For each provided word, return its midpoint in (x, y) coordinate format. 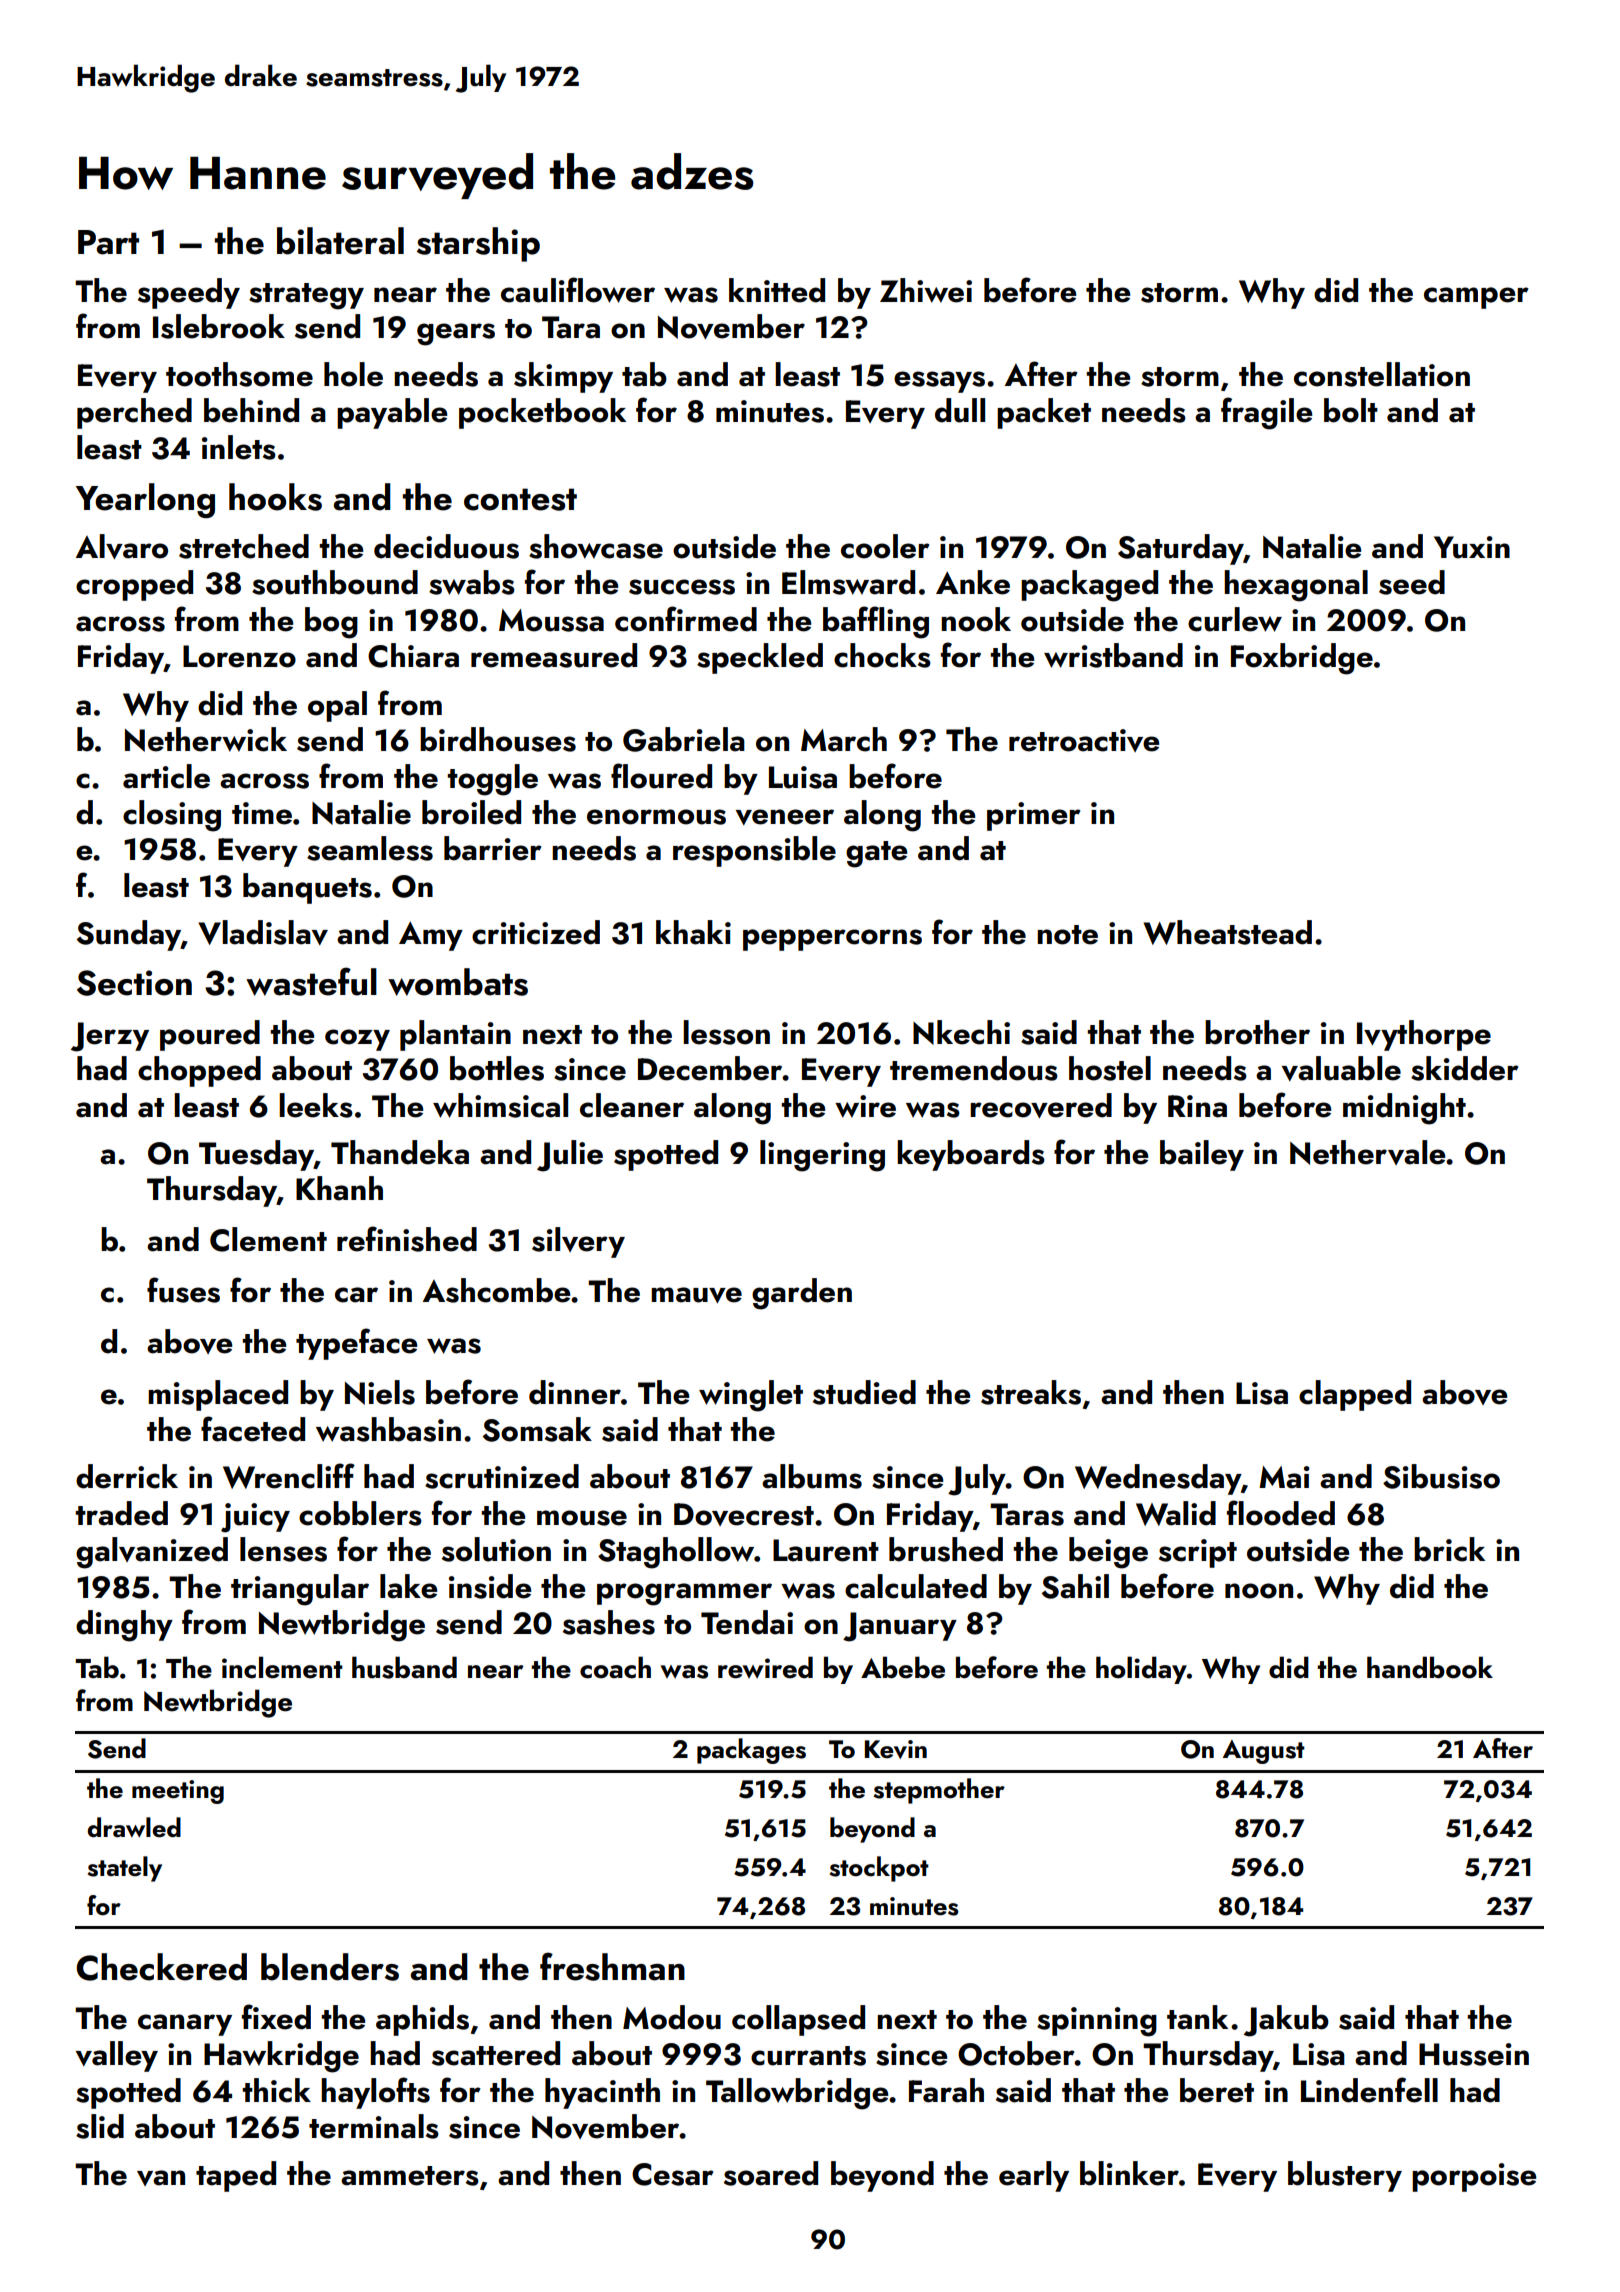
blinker (1129, 2173)
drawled (134, 1827)
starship (478, 244)
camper (1476, 298)
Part (108, 242)
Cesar (673, 2174)
